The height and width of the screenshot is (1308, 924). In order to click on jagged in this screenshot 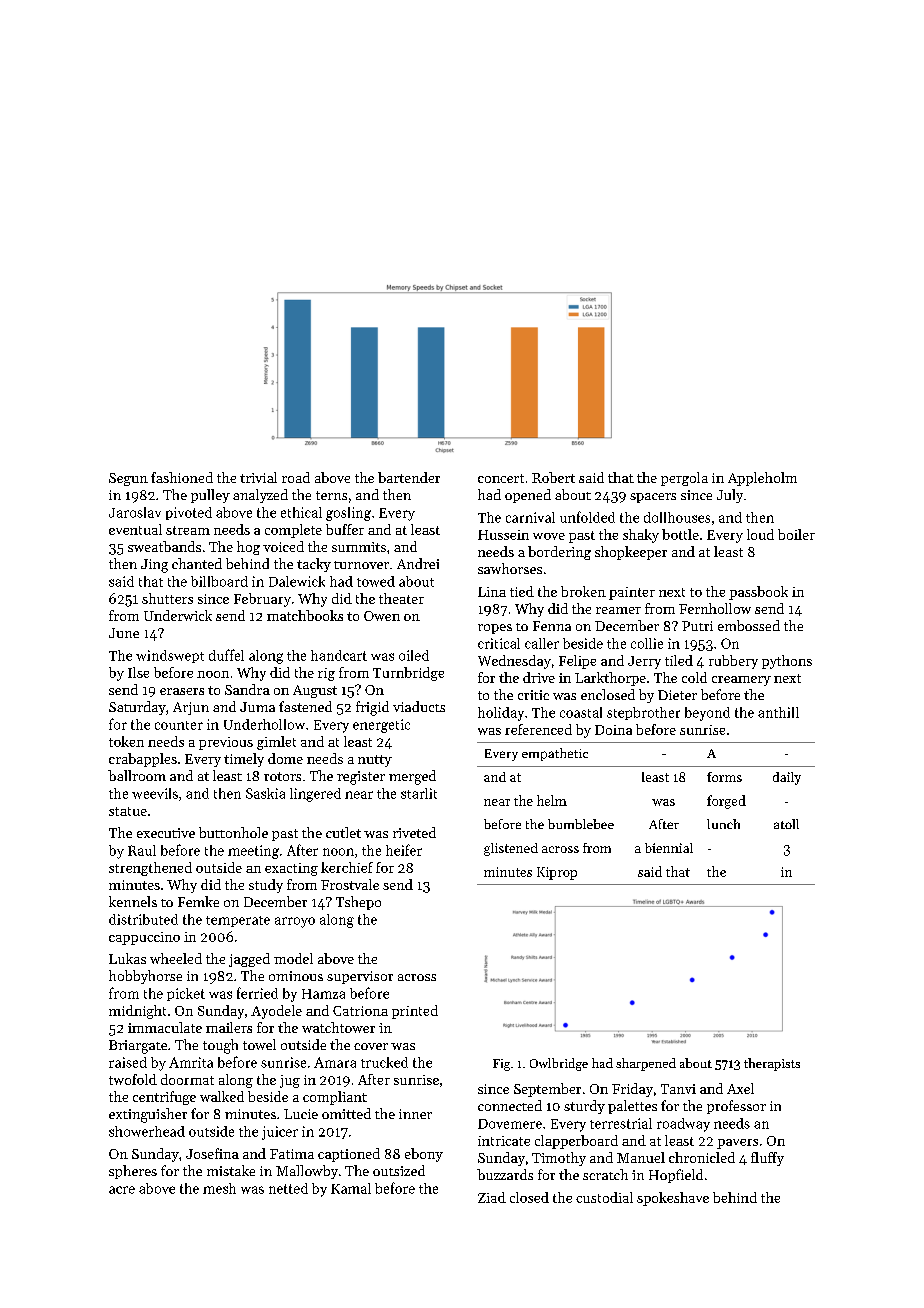, I will do `click(249, 960)`.
